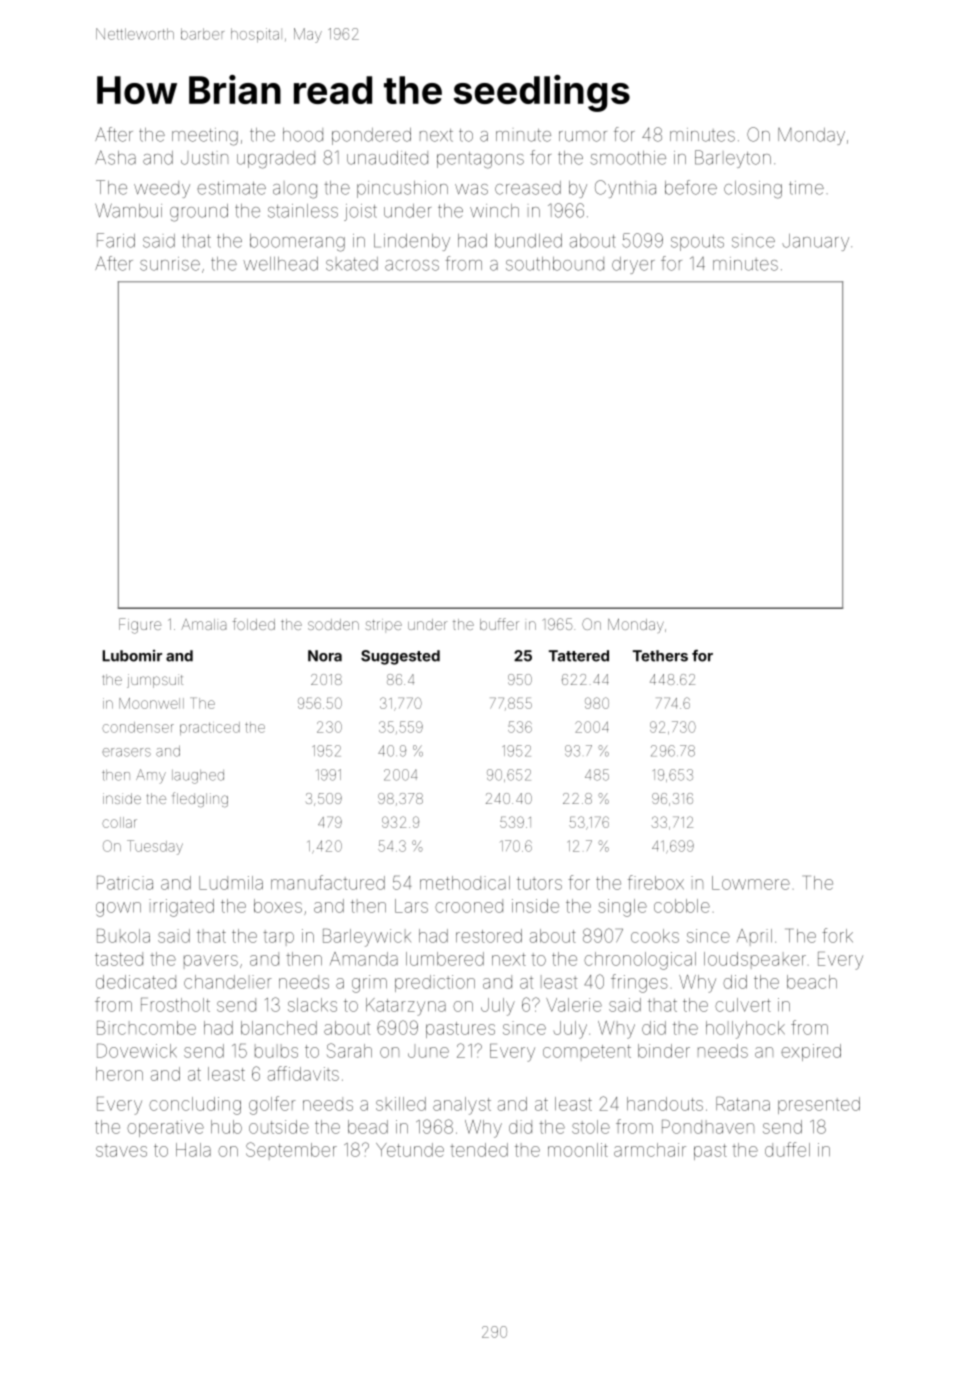 Image resolution: width=961 pixels, height=1391 pixels. Describe the element at coordinates (656, 882) in the screenshot. I see `firebox` at that location.
